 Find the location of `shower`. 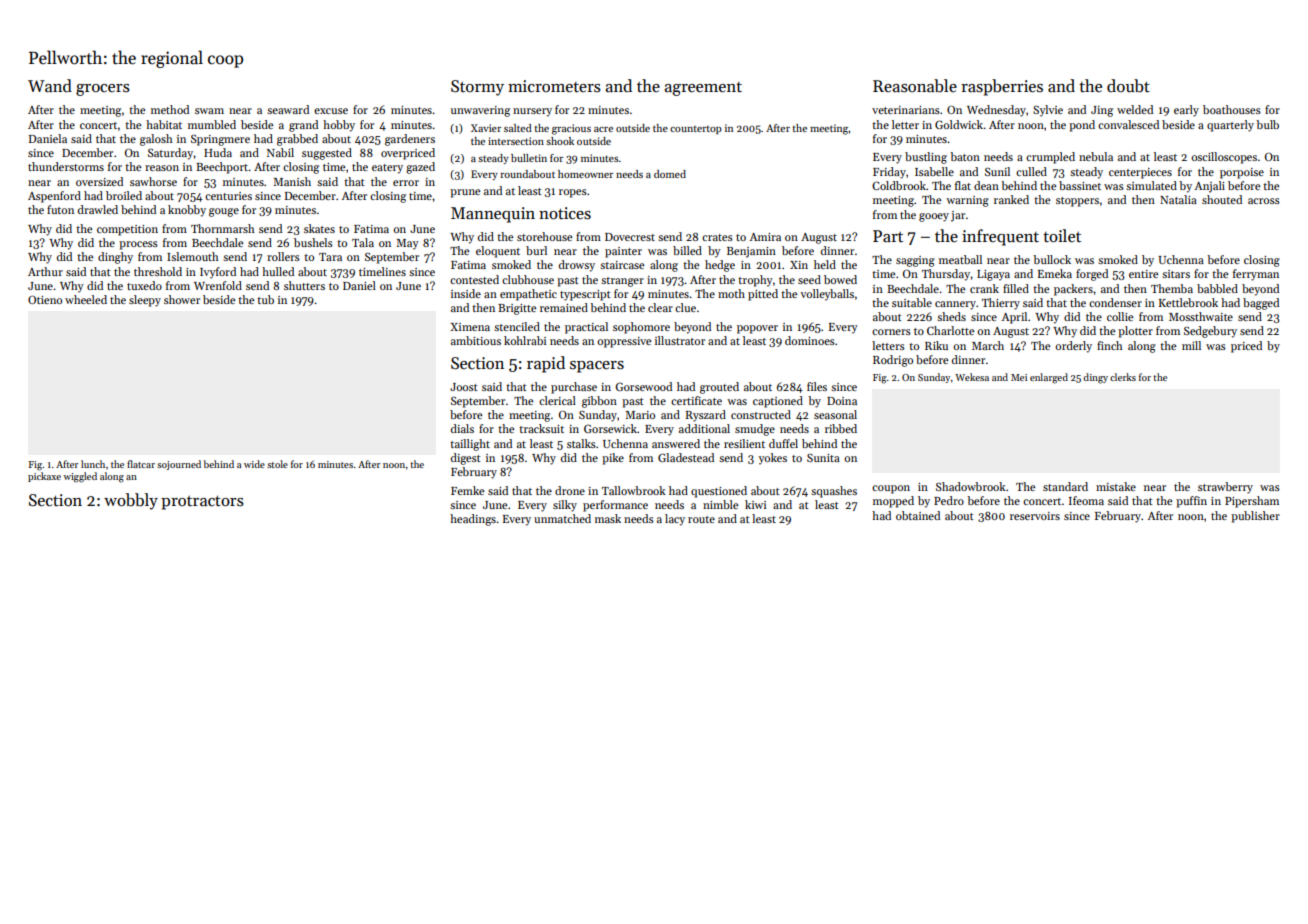

shower is located at coordinates (182, 299).
